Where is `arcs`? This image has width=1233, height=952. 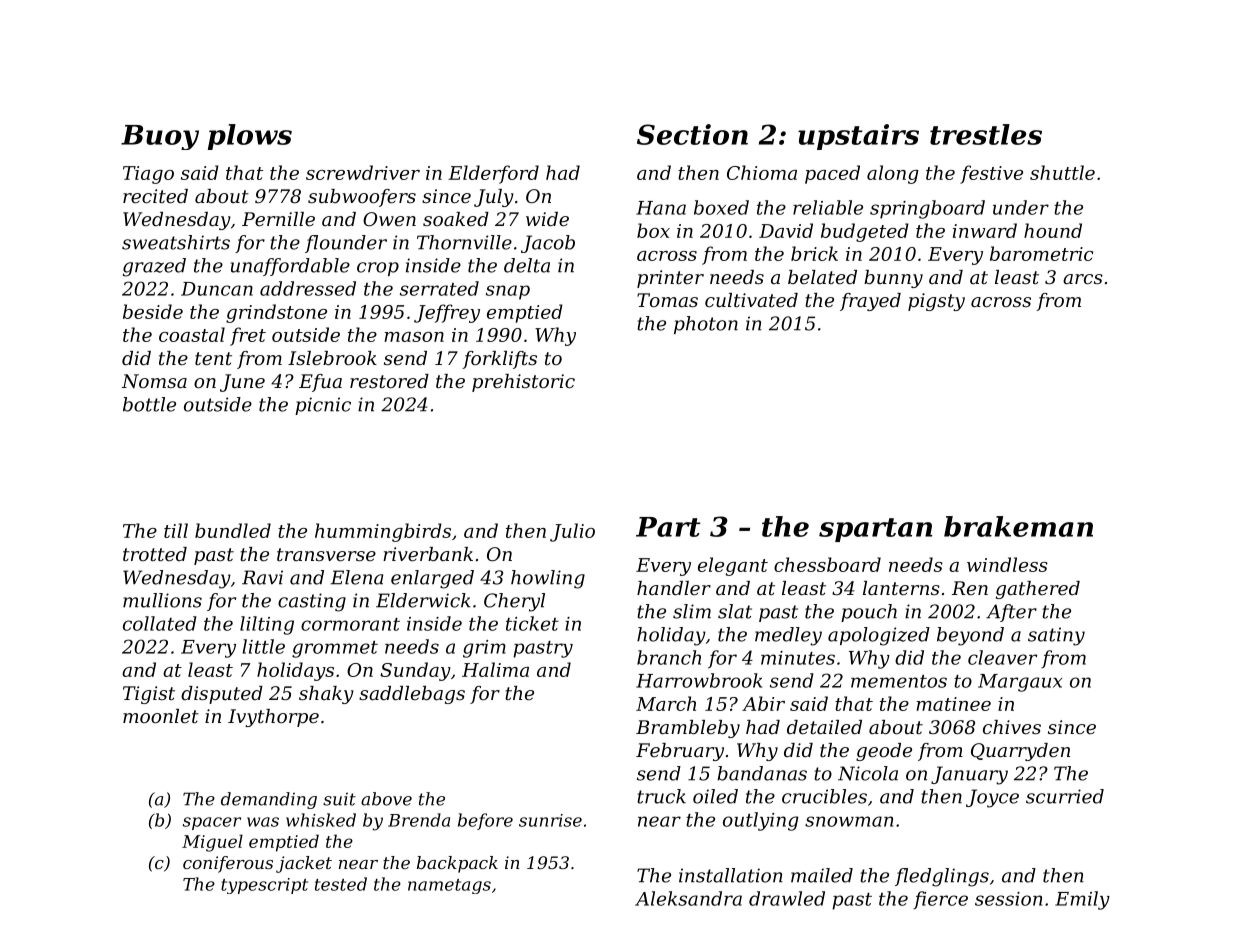 arcs is located at coordinates (1083, 279).
